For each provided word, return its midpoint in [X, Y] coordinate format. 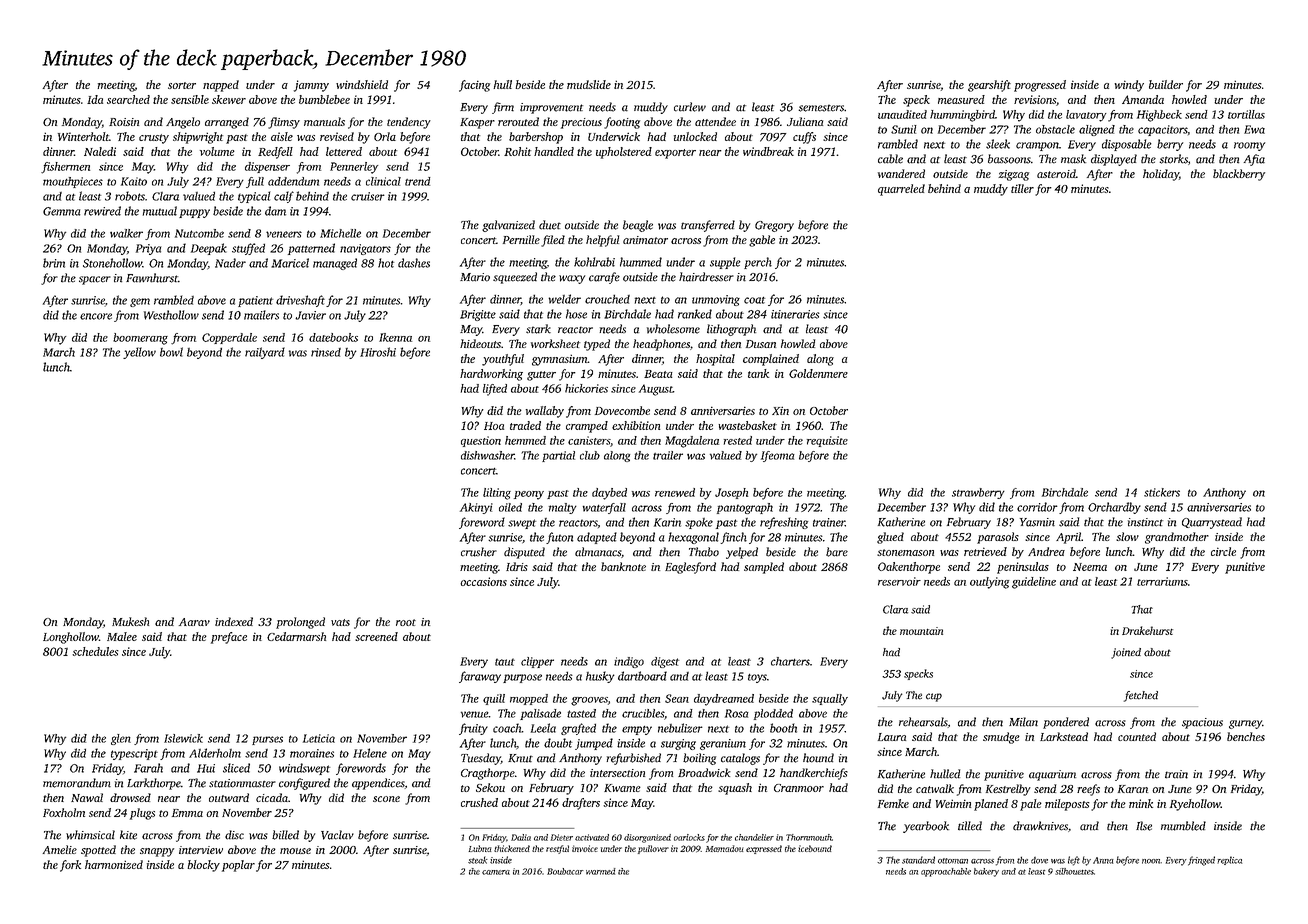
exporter [675, 154]
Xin [780, 410]
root [406, 622]
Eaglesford [690, 568]
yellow [139, 353]
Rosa [737, 713]
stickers [1162, 492]
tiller [1022, 188]
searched [128, 99]
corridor [1037, 507]
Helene [370, 753]
